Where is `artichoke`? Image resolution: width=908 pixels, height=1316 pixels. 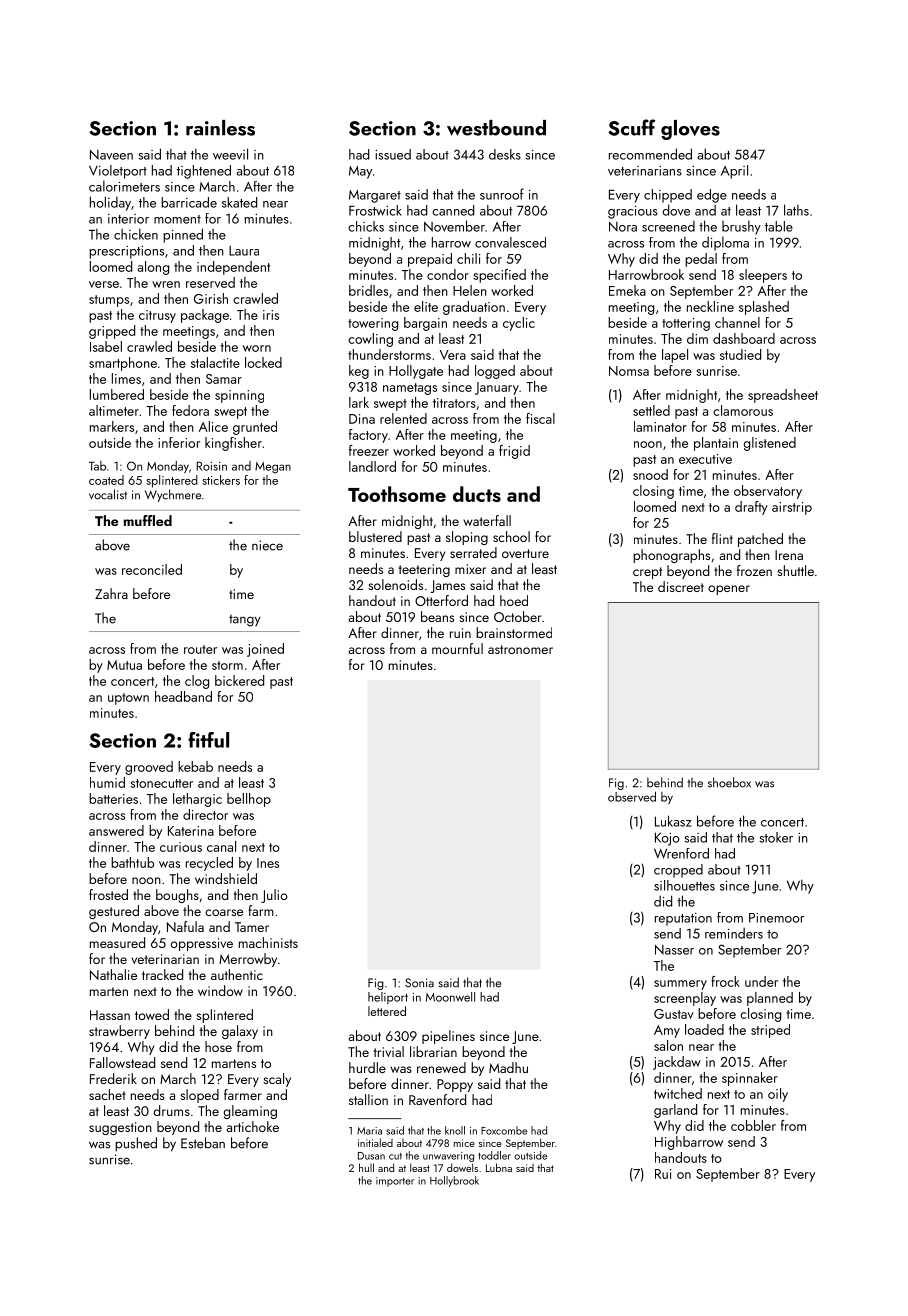
artichoke is located at coordinates (252, 1126).
